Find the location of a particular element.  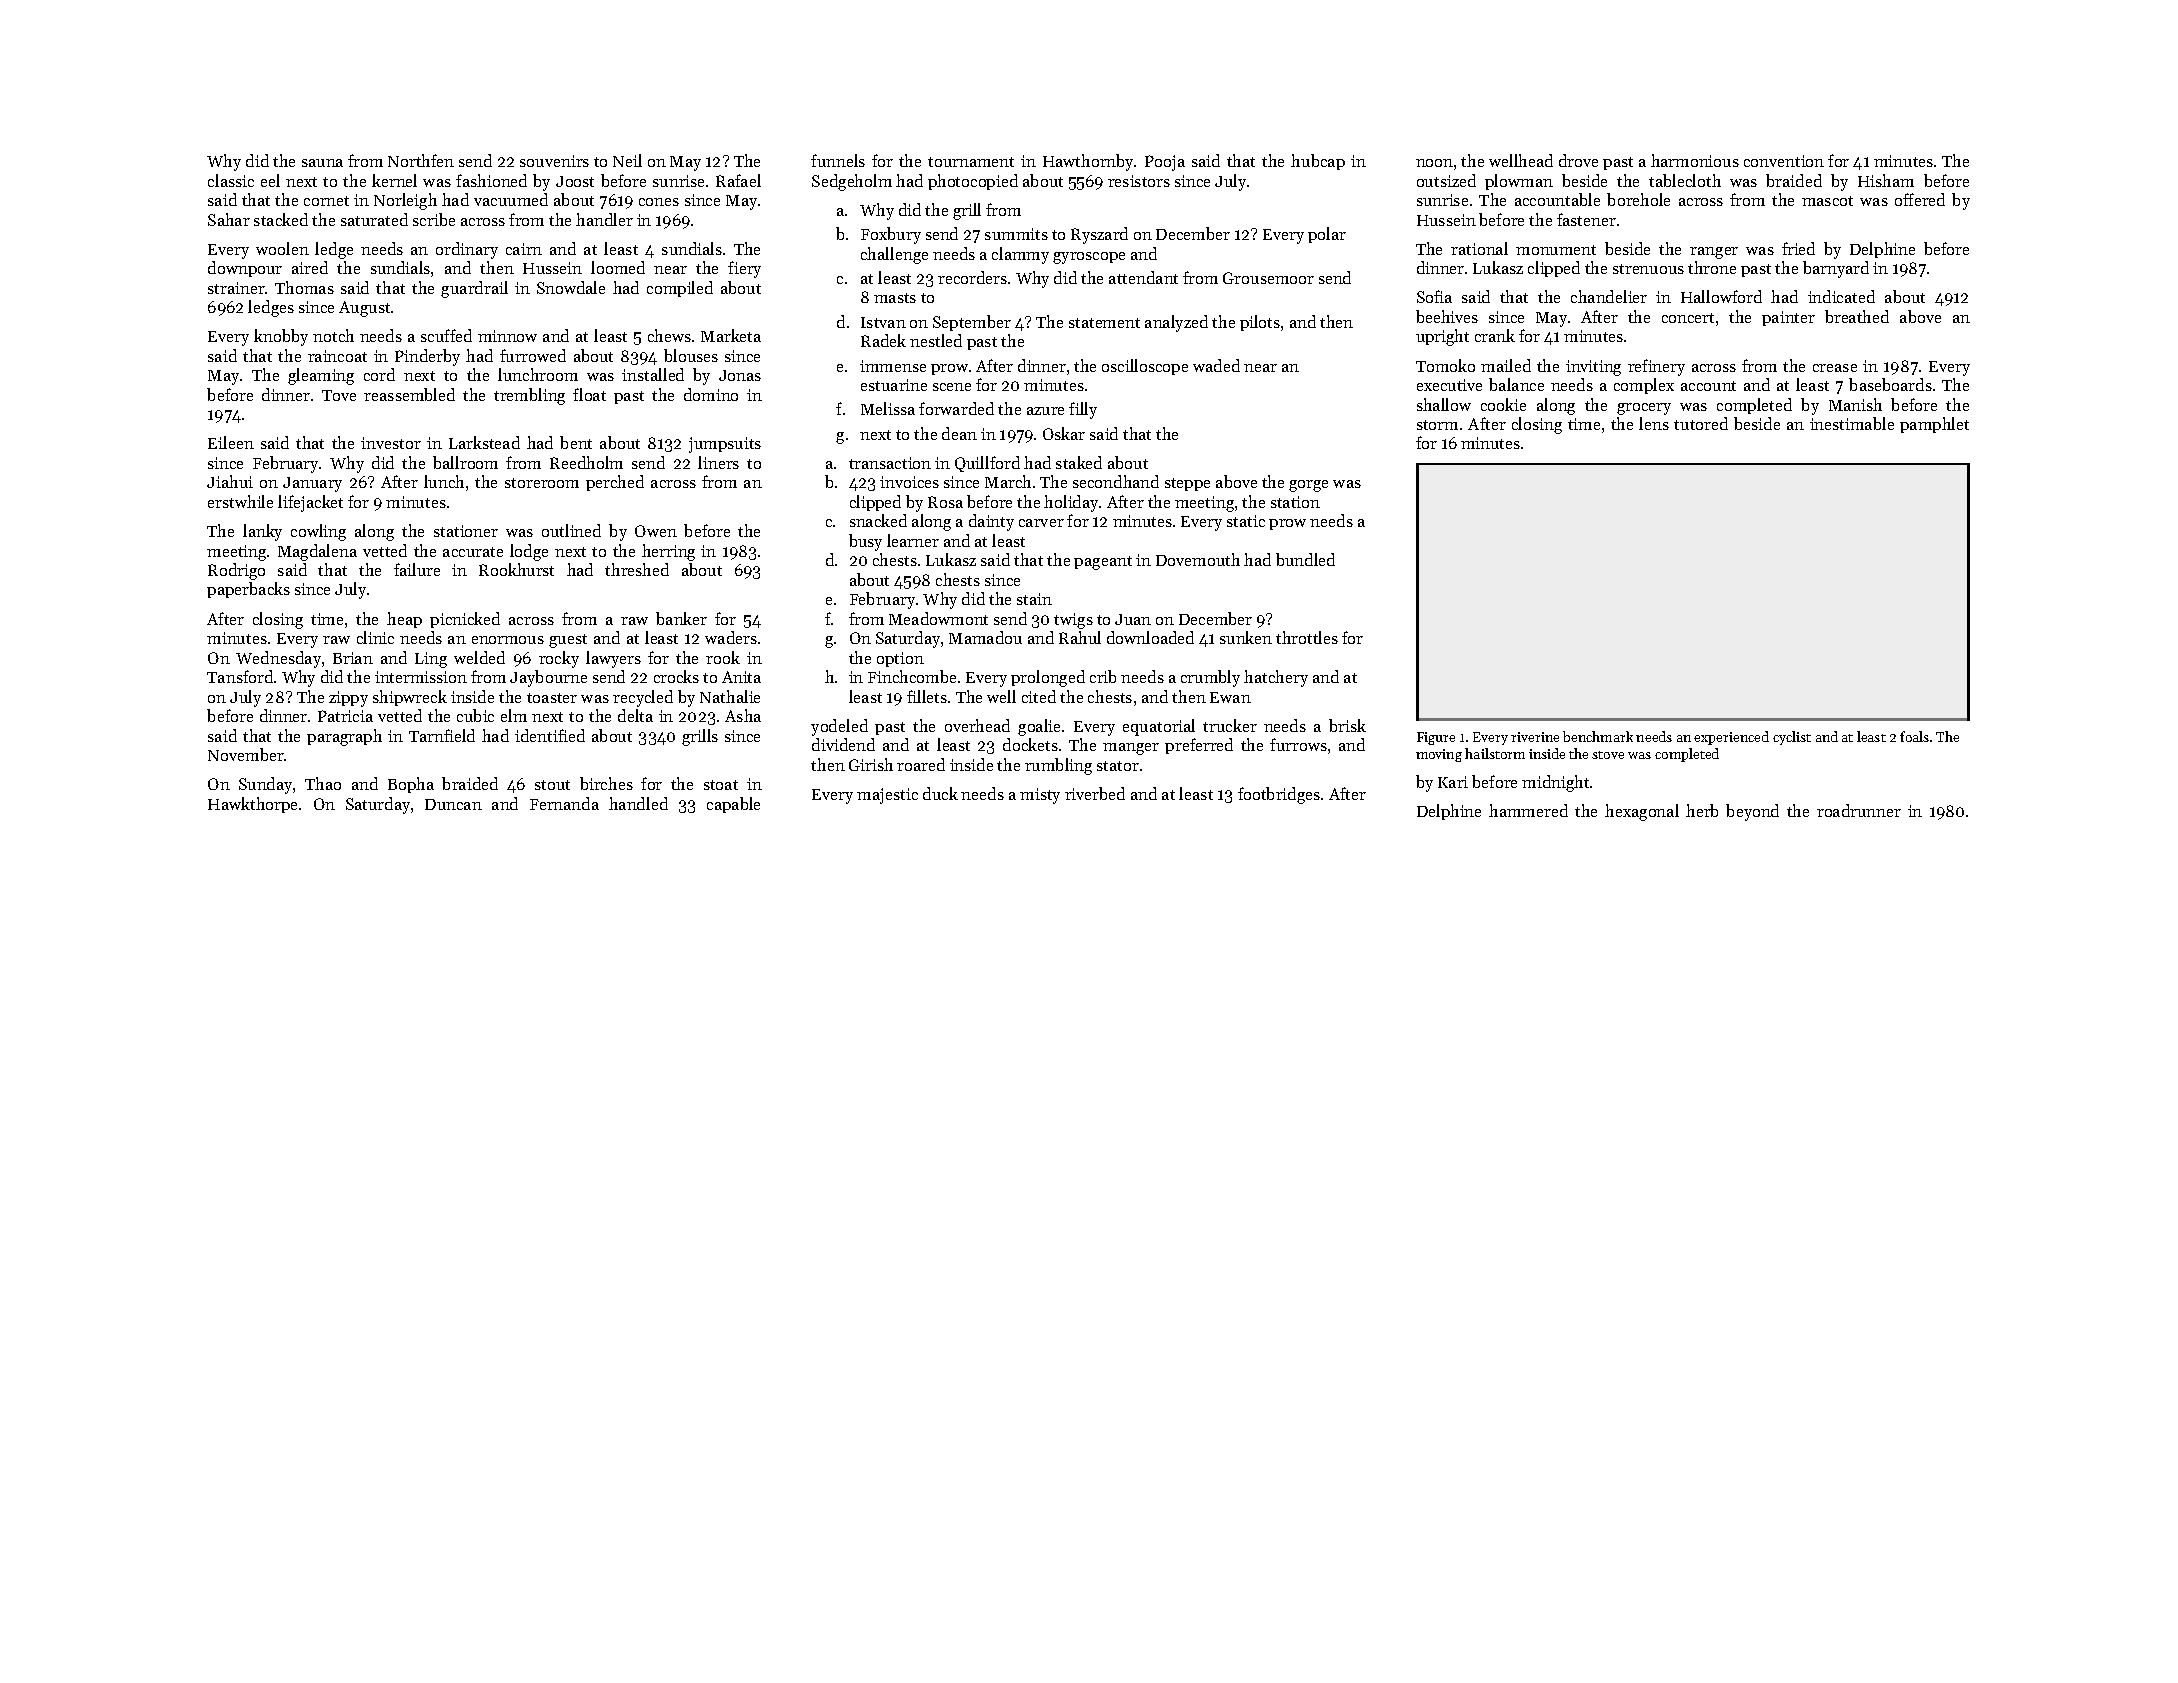

Neil is located at coordinates (627, 160).
